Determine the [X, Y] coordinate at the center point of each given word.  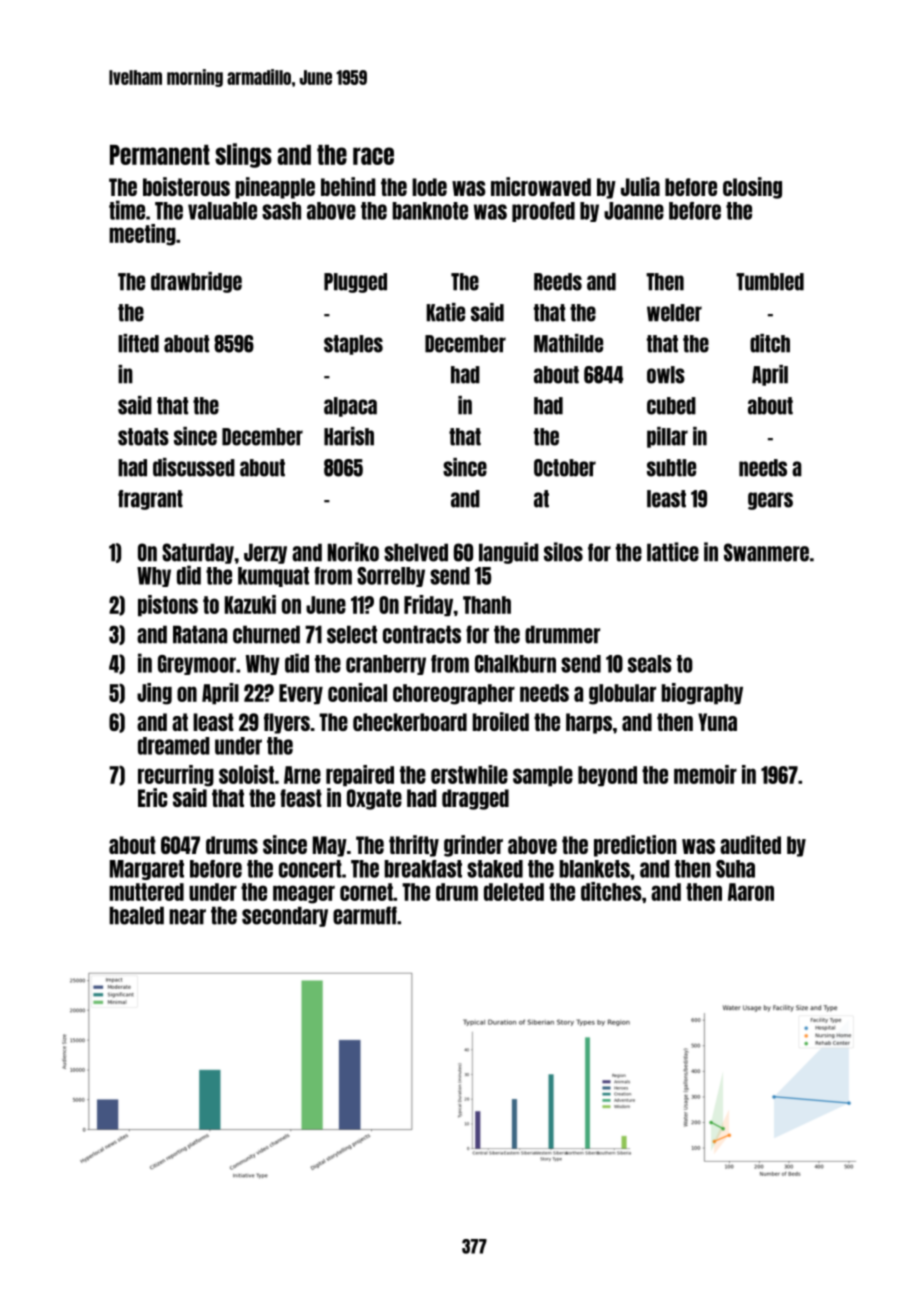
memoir [705, 774]
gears [770, 501]
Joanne [634, 211]
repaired [360, 775]
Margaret [147, 870]
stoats [143, 437]
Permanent [160, 155]
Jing [154, 694]
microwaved [541, 186]
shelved [416, 552]
